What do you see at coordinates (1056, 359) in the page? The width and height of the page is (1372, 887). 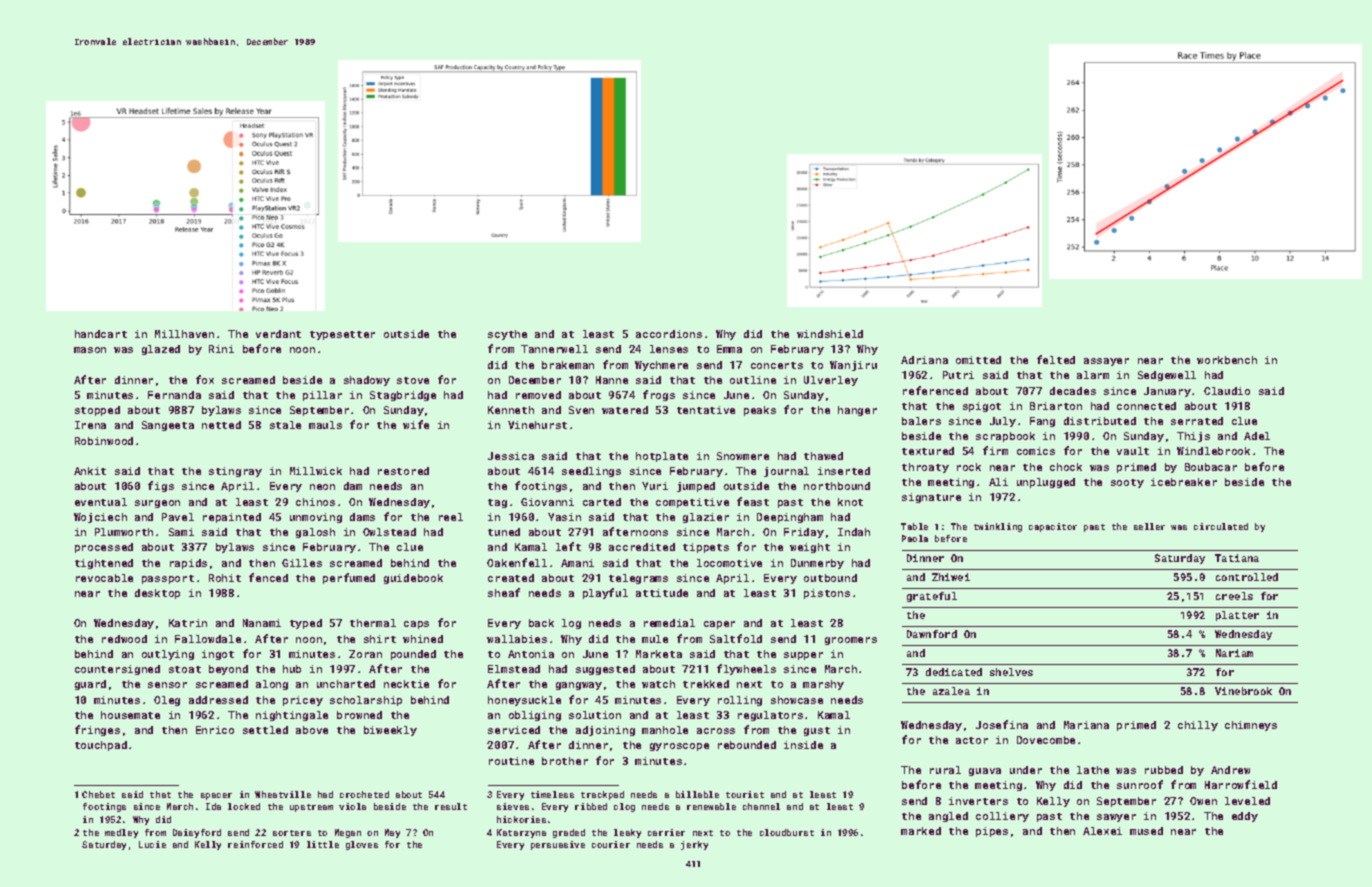 I see `felted` at bounding box center [1056, 359].
